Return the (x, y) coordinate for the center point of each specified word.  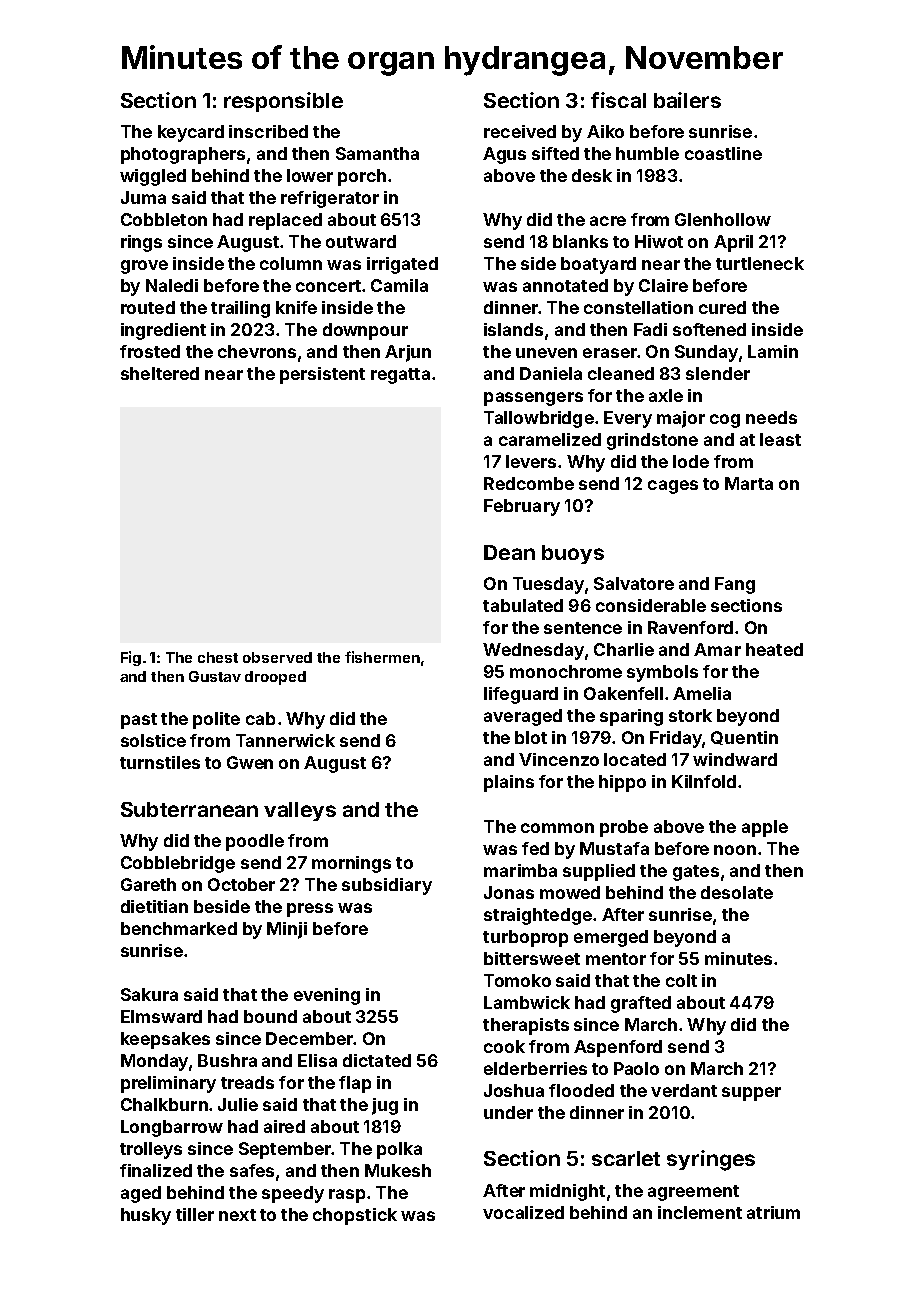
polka (399, 1150)
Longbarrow (172, 1128)
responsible (283, 102)
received (520, 131)
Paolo (636, 1068)
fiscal (618, 100)
